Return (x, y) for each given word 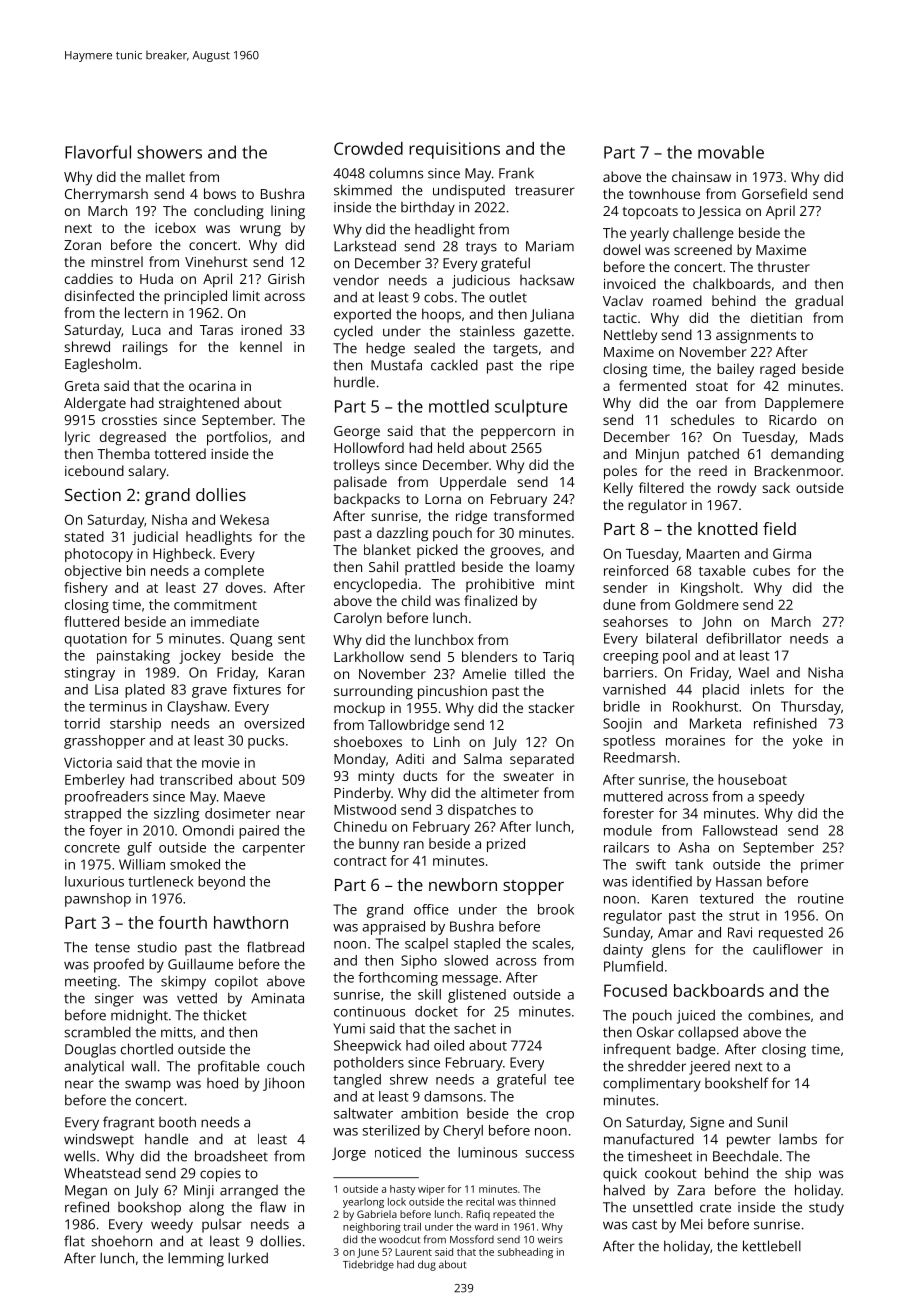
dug (427, 1265)
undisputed (469, 191)
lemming (196, 1259)
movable (731, 152)
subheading (525, 1253)
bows (220, 193)
